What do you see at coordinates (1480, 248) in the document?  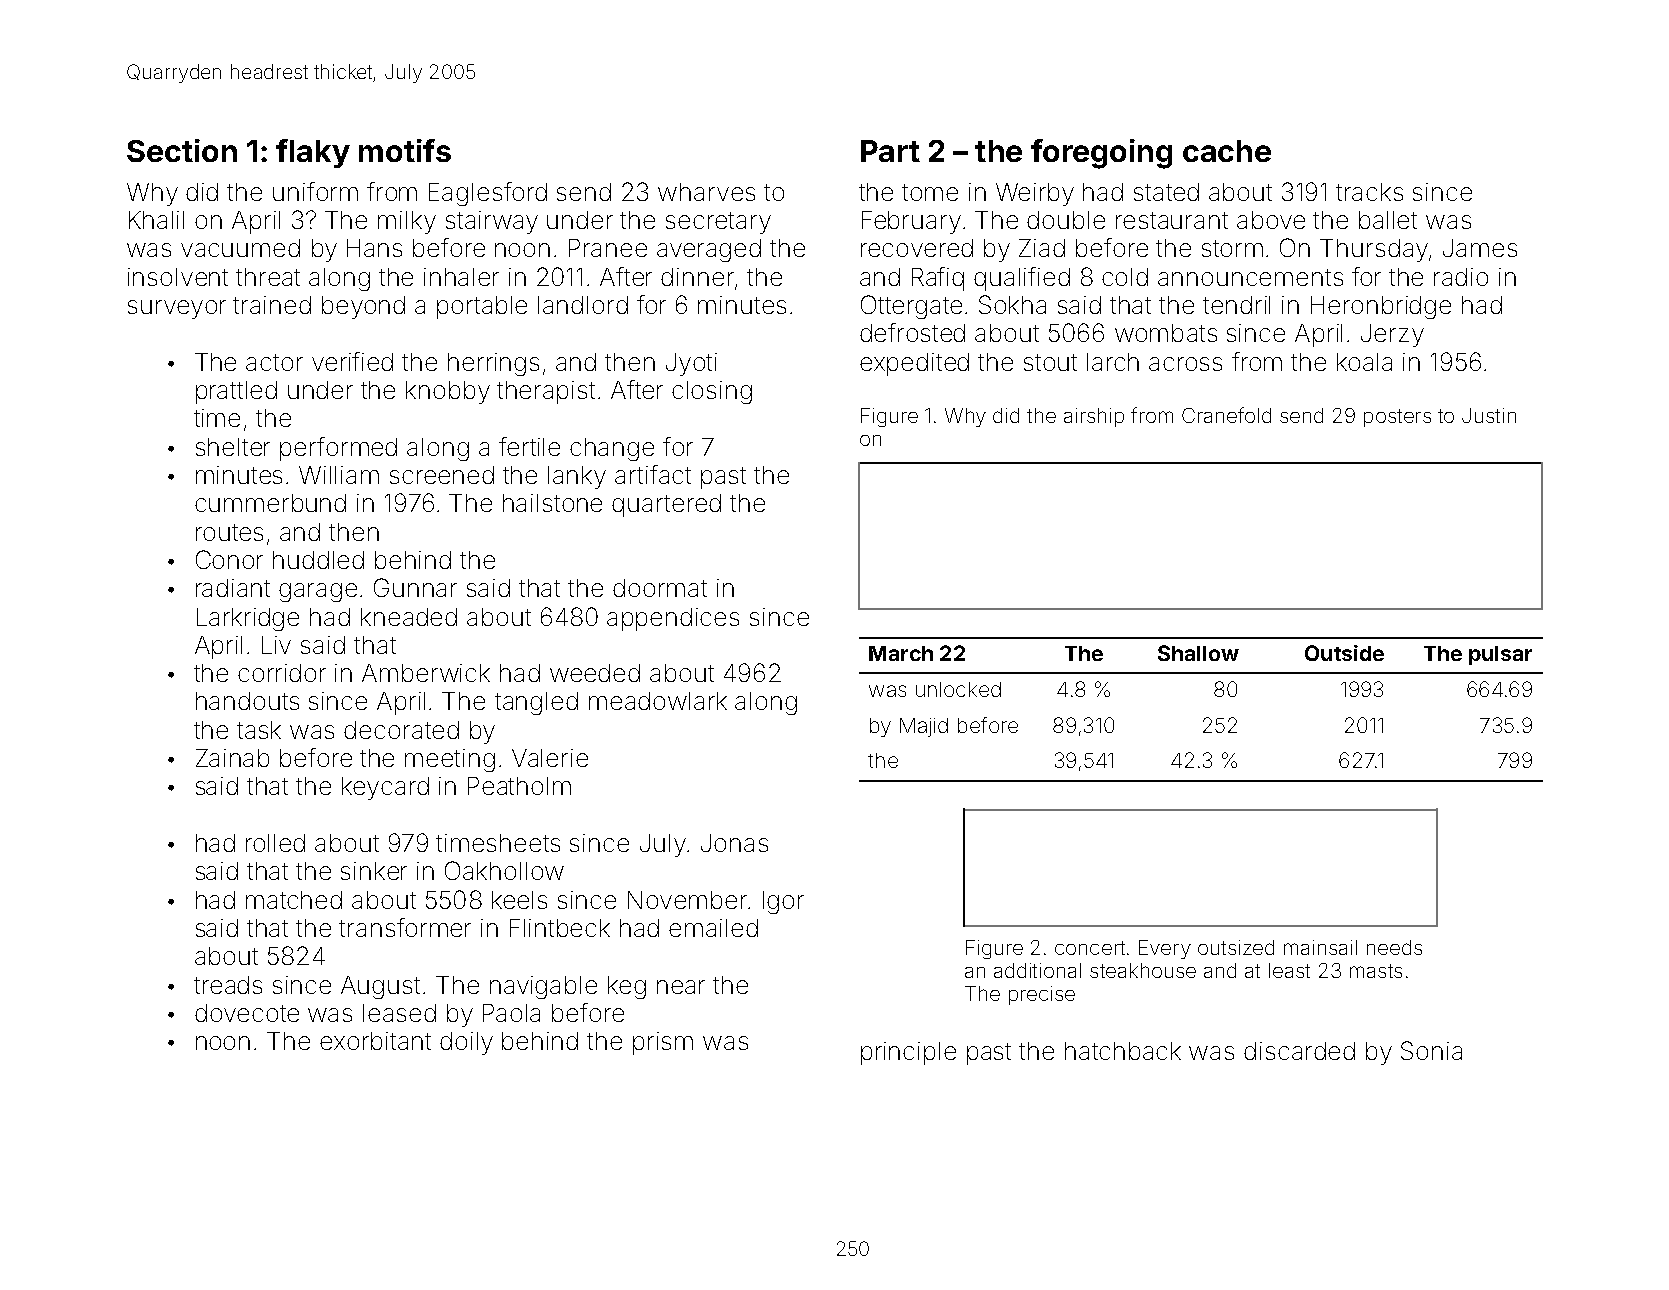 I see `James` at bounding box center [1480, 248].
